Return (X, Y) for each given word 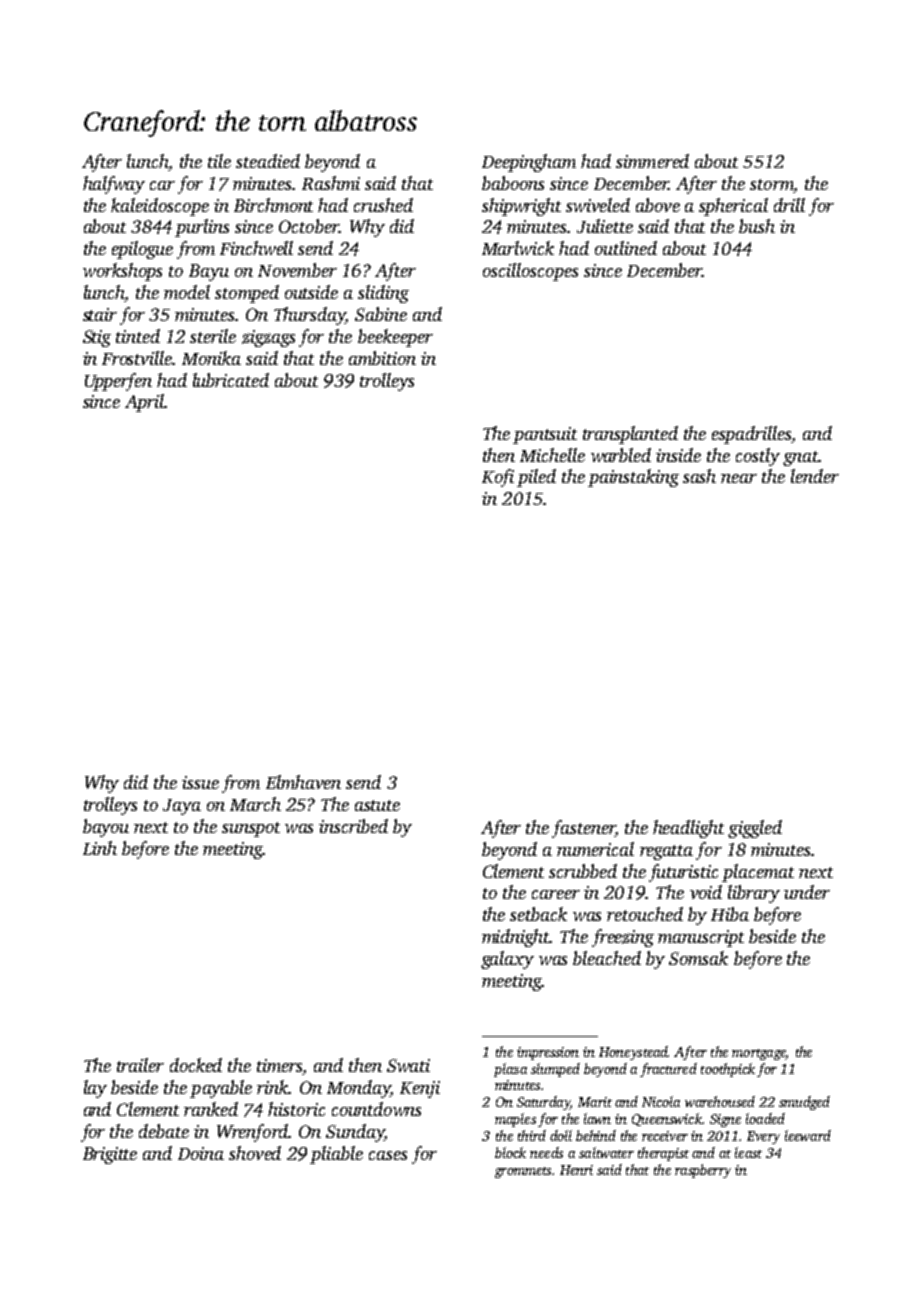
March (255, 804)
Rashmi (331, 183)
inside (678, 455)
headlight (688, 829)
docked (196, 1065)
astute (377, 805)
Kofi (498, 478)
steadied (268, 161)
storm (772, 184)
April (144, 403)
